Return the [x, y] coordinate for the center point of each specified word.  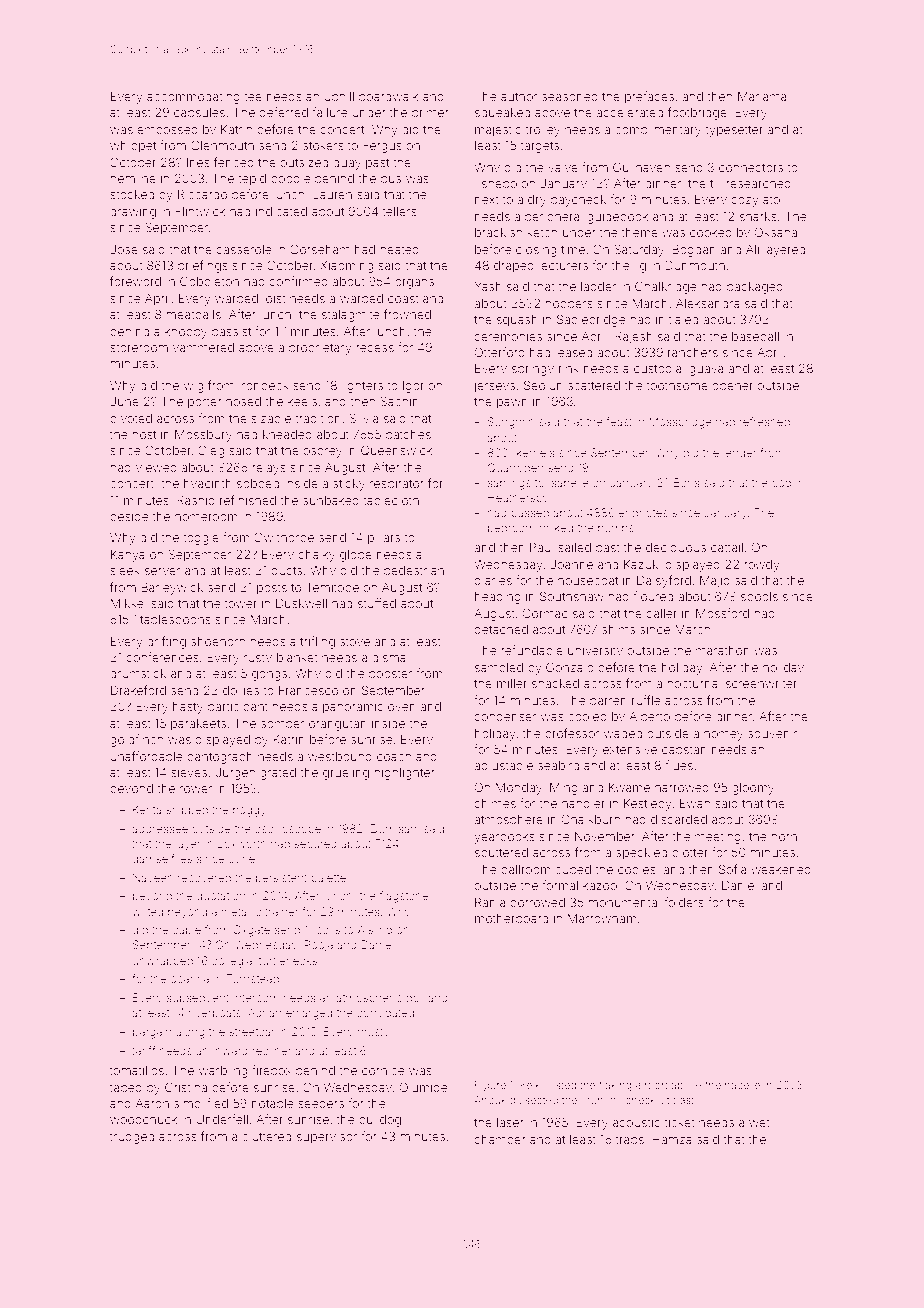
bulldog [380, 1121]
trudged [132, 1138]
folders [684, 902]
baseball [755, 336]
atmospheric [369, 998]
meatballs [193, 314]
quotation [221, 897]
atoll [774, 199]
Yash [488, 286]
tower [241, 604]
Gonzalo [570, 667]
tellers [399, 211]
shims [618, 629]
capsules [199, 114]
